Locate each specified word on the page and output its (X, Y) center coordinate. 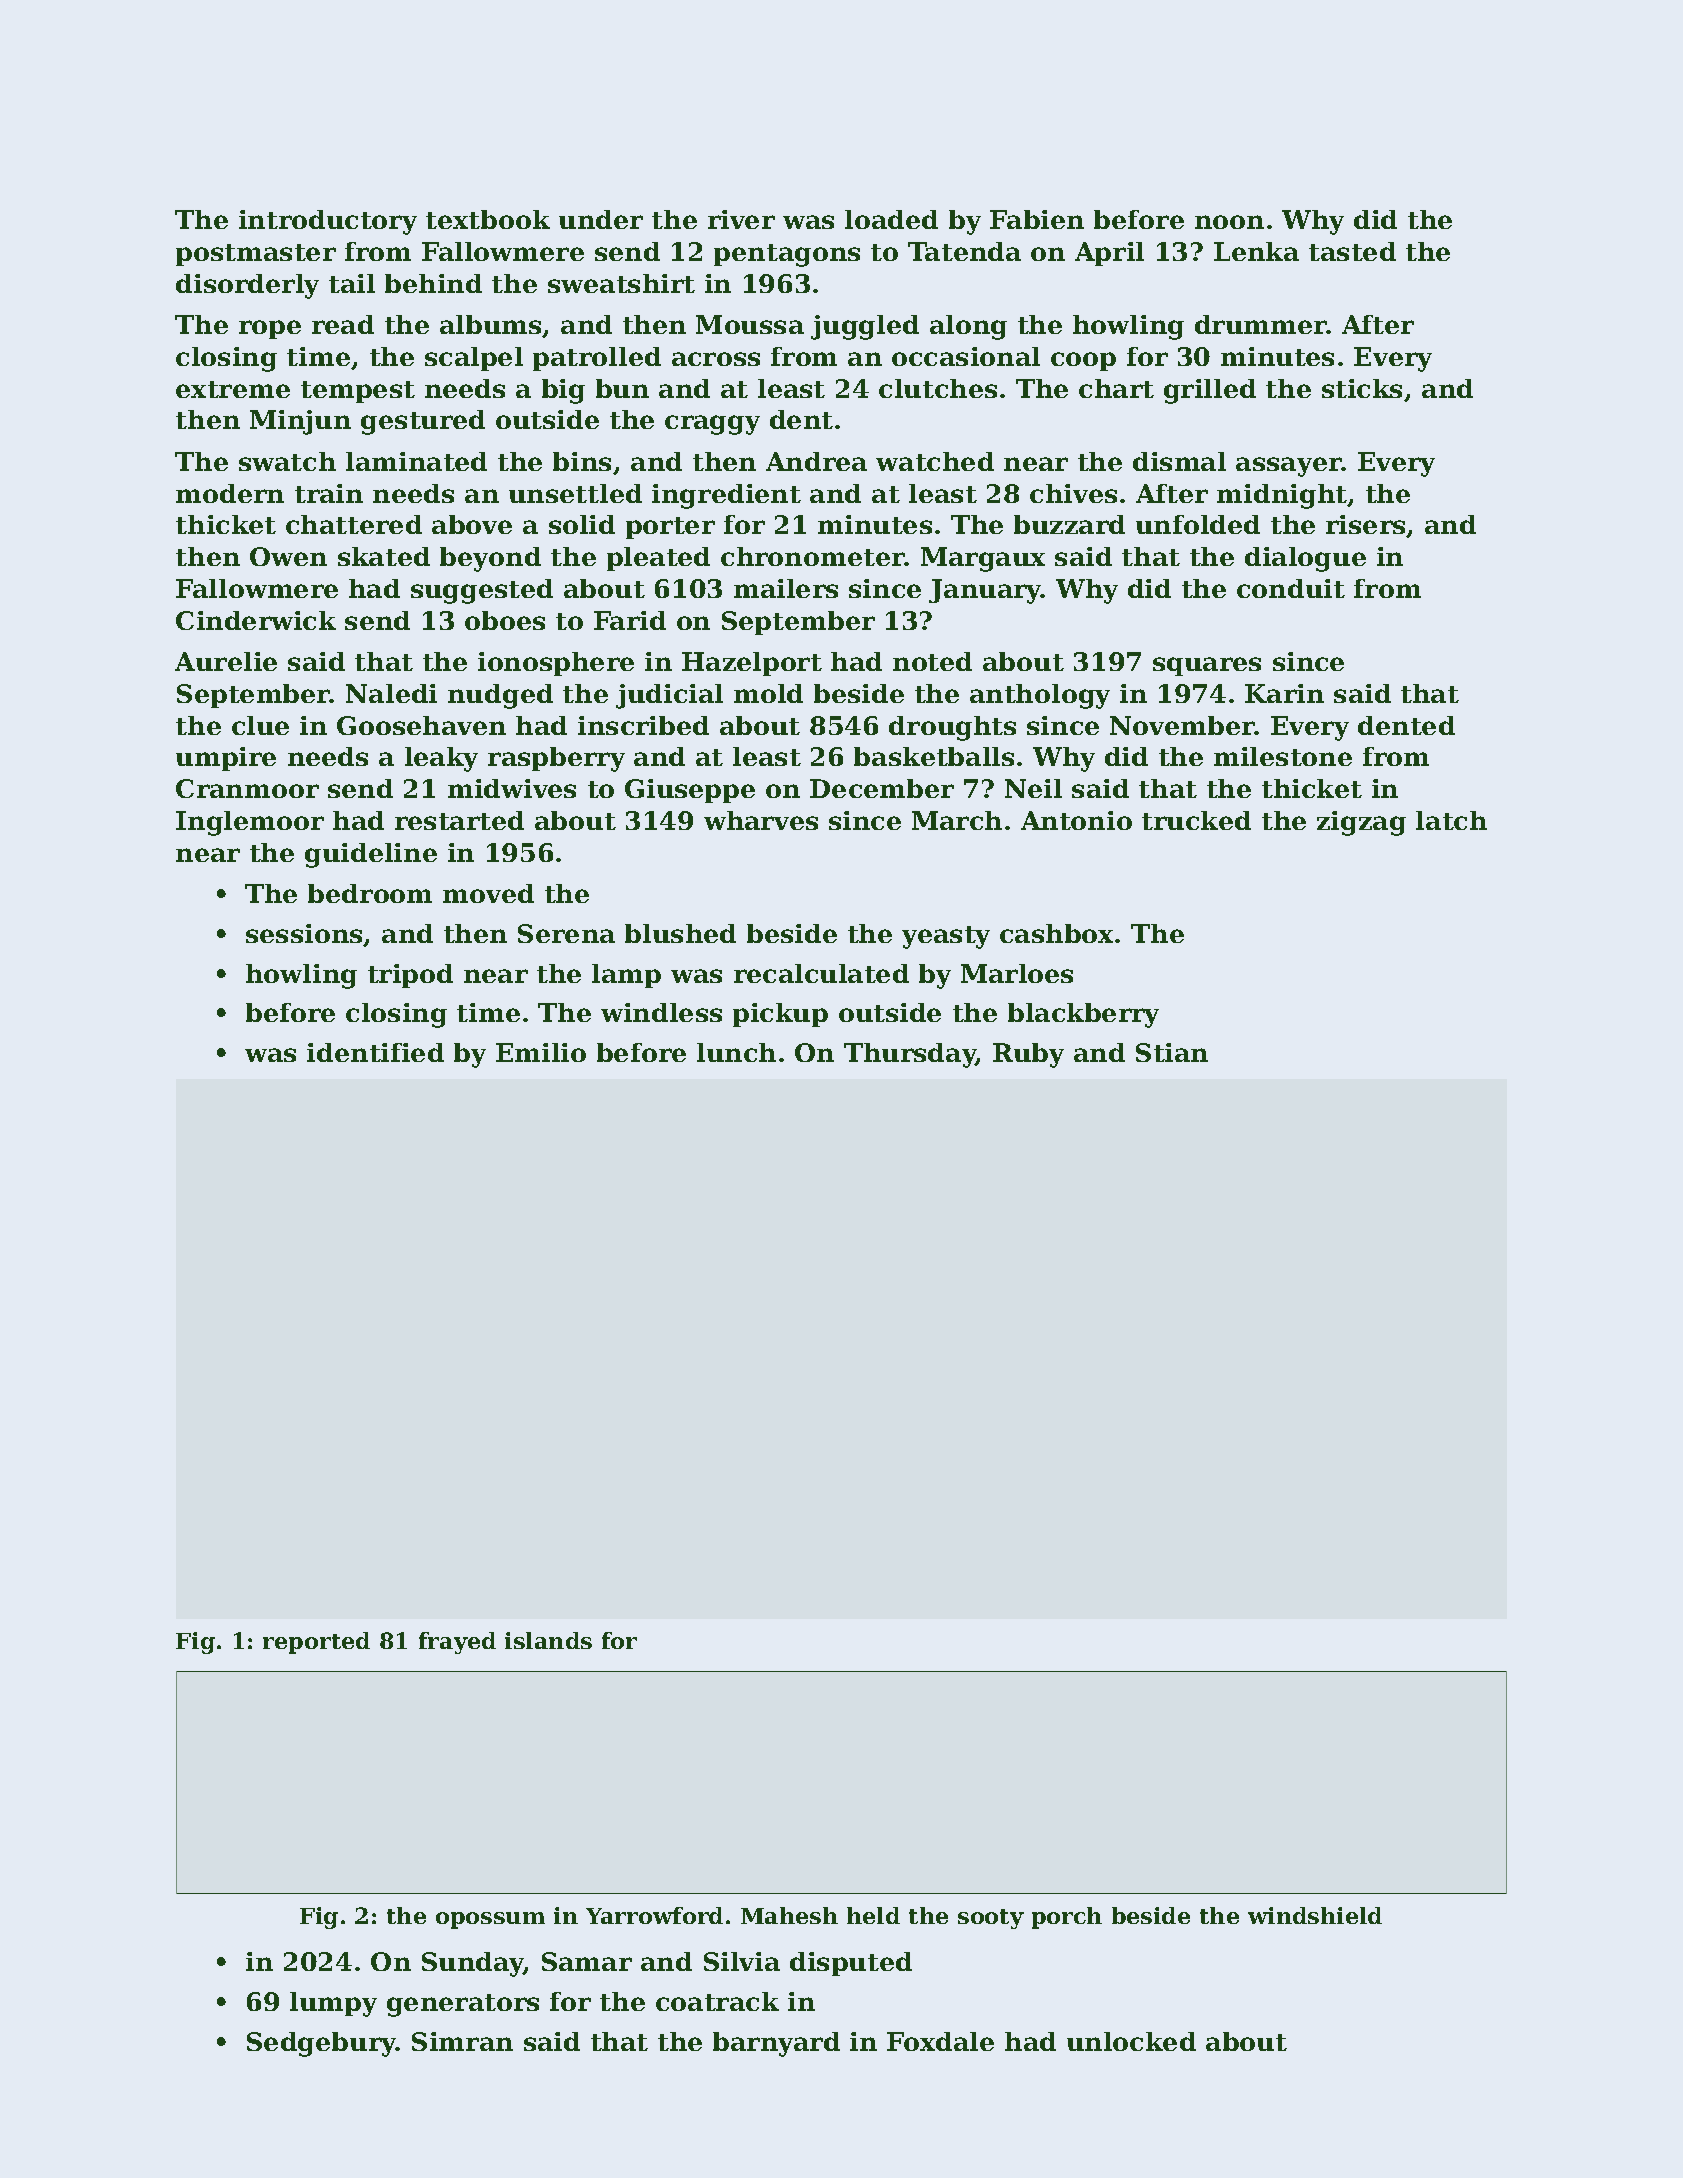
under (601, 219)
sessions (305, 935)
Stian (1172, 1052)
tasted (1352, 251)
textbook (488, 219)
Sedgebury (321, 2044)
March (957, 820)
